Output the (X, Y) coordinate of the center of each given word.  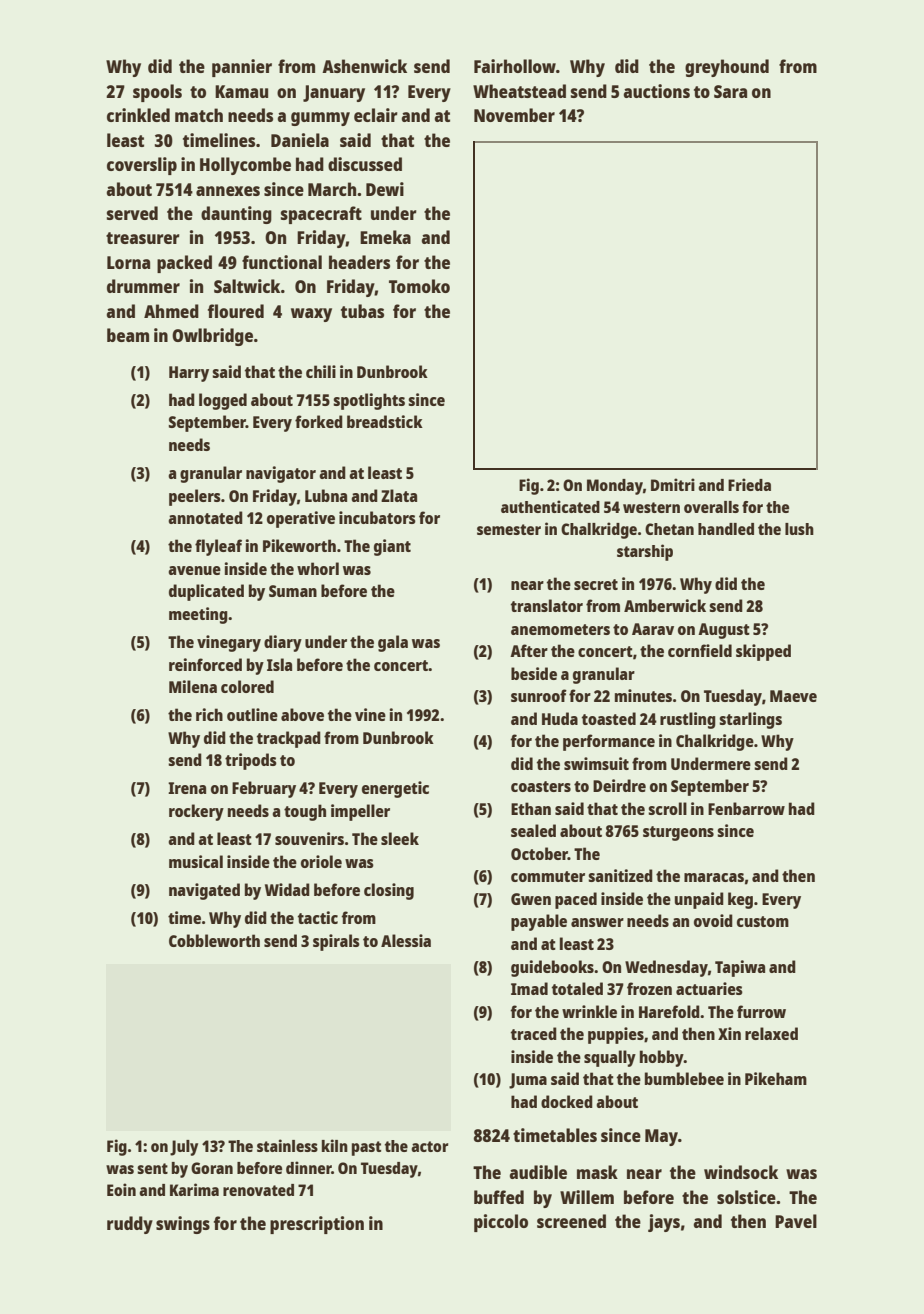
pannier (242, 68)
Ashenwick (364, 66)
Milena (193, 686)
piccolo (501, 1223)
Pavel (796, 1221)
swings (183, 1225)
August (724, 631)
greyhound (727, 68)
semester (509, 529)
